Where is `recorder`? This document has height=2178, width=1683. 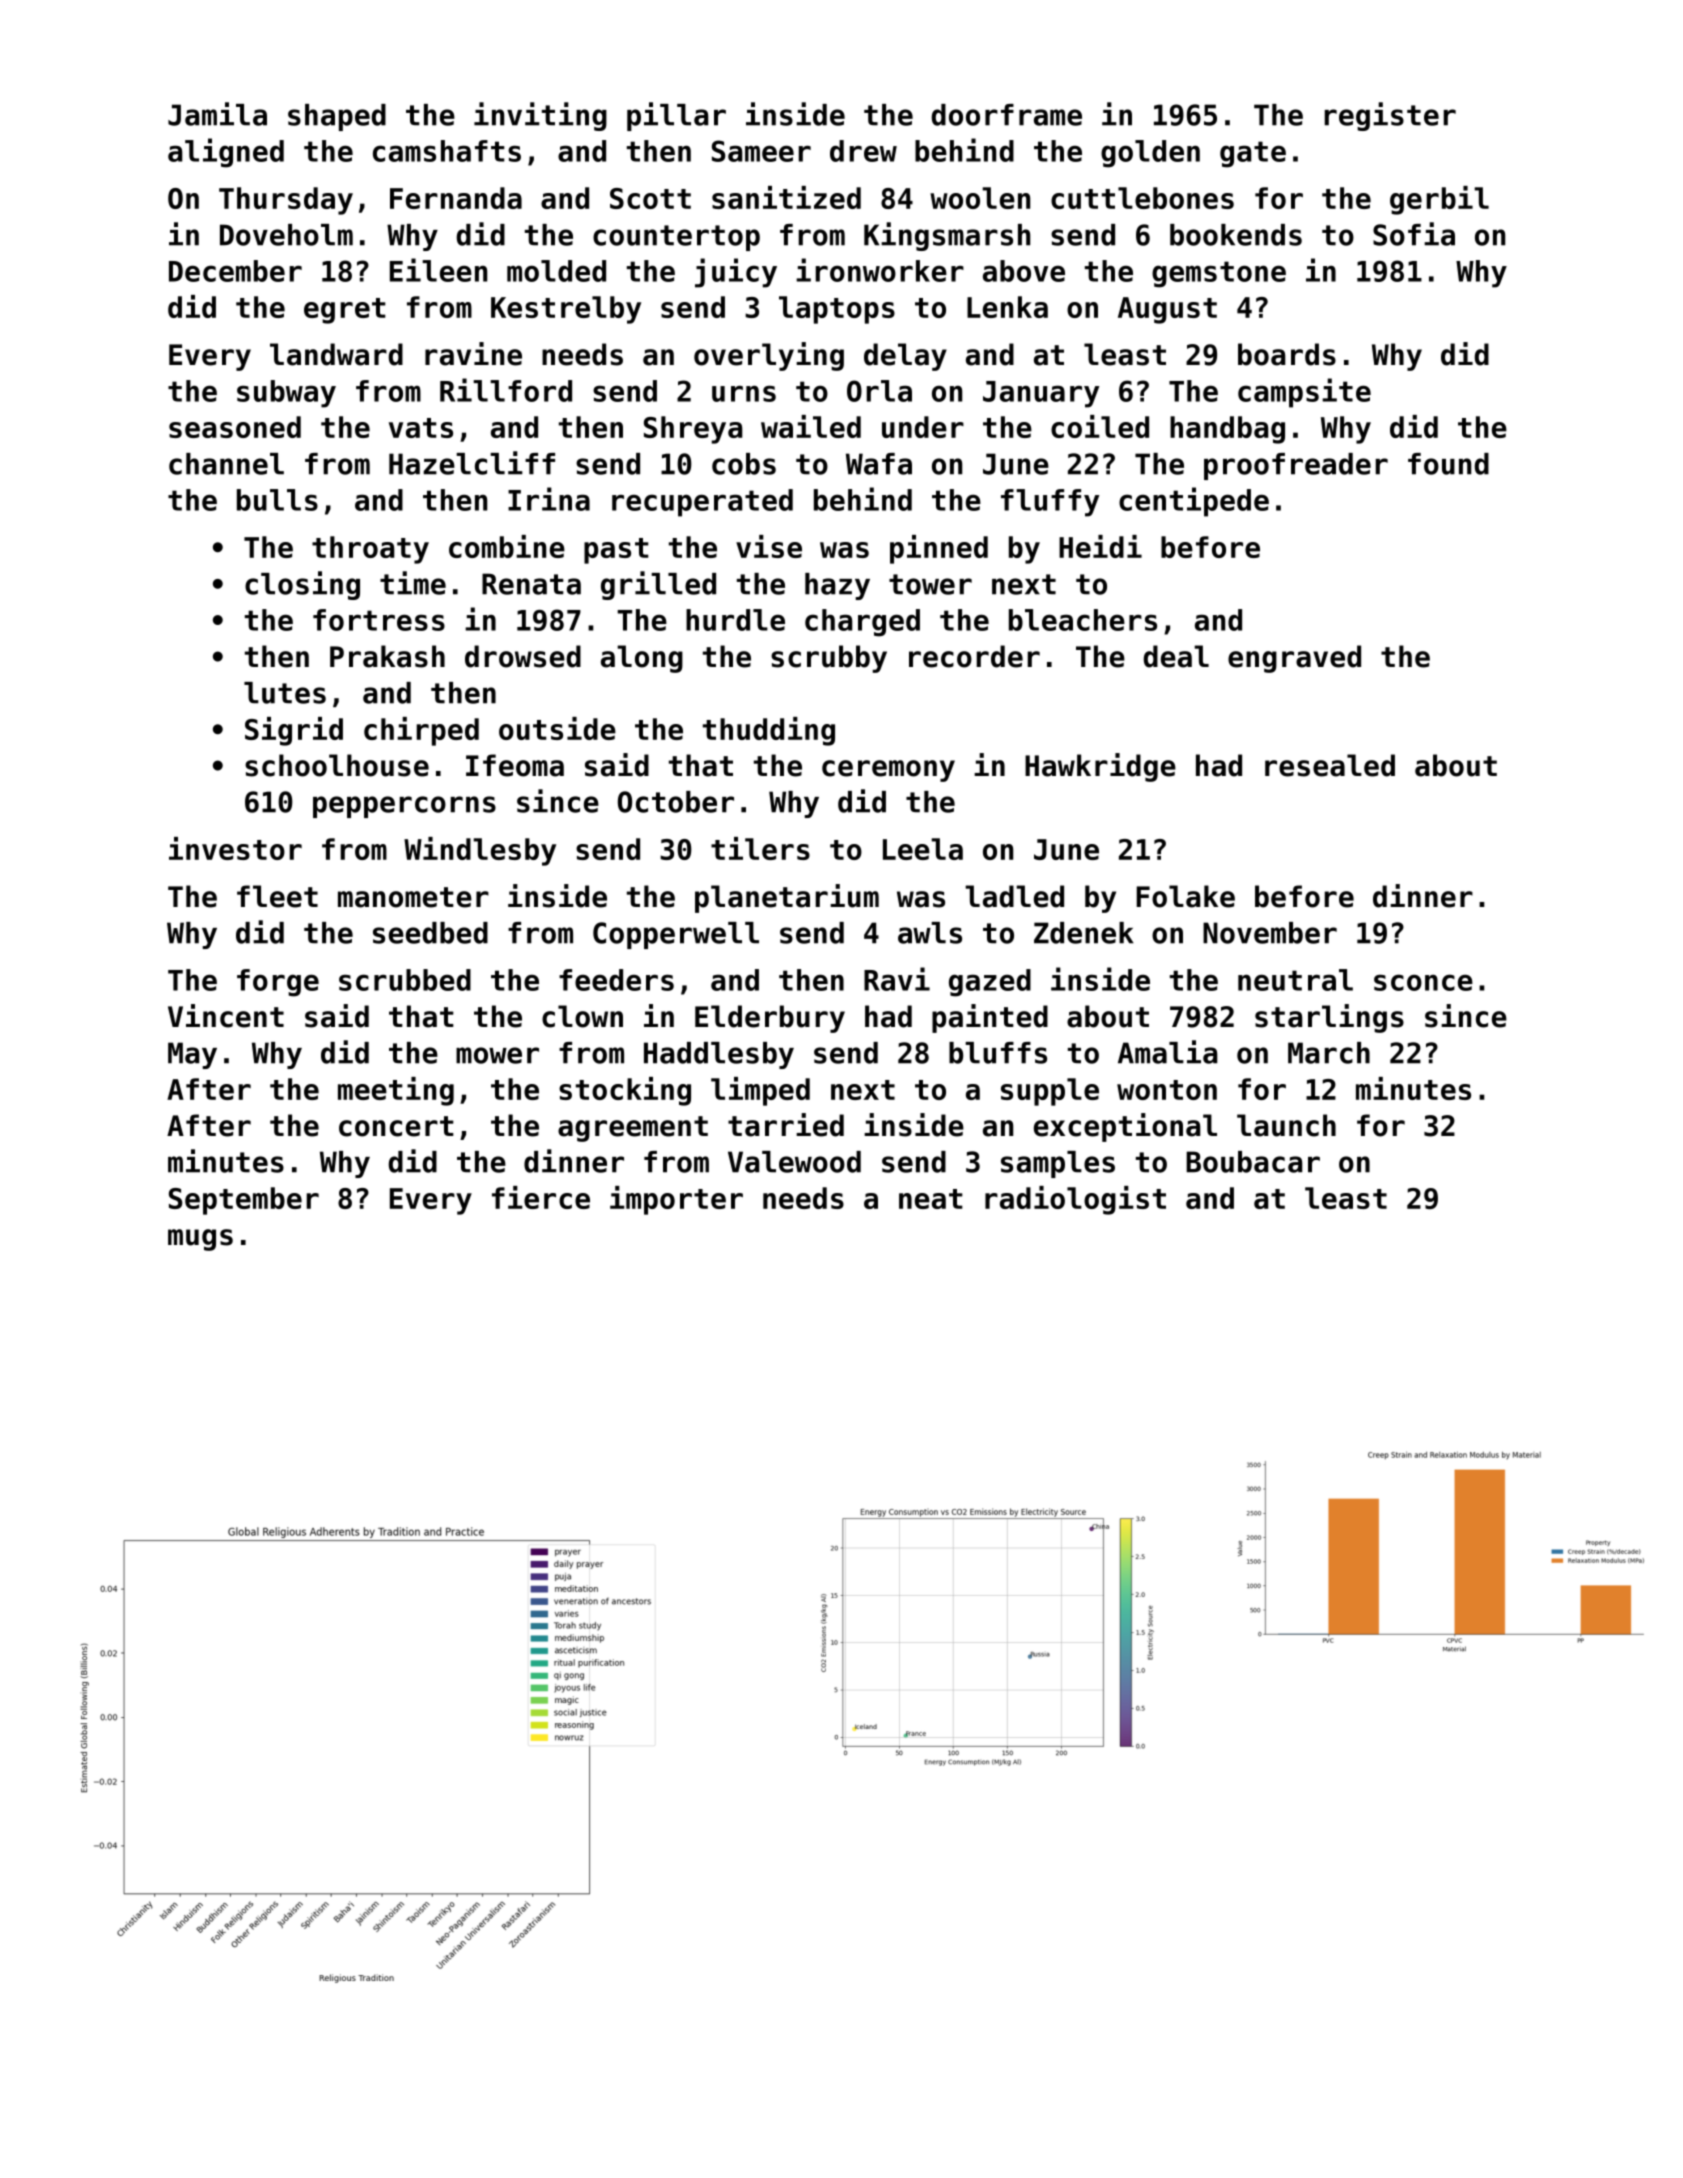
recorder is located at coordinates (974, 656).
